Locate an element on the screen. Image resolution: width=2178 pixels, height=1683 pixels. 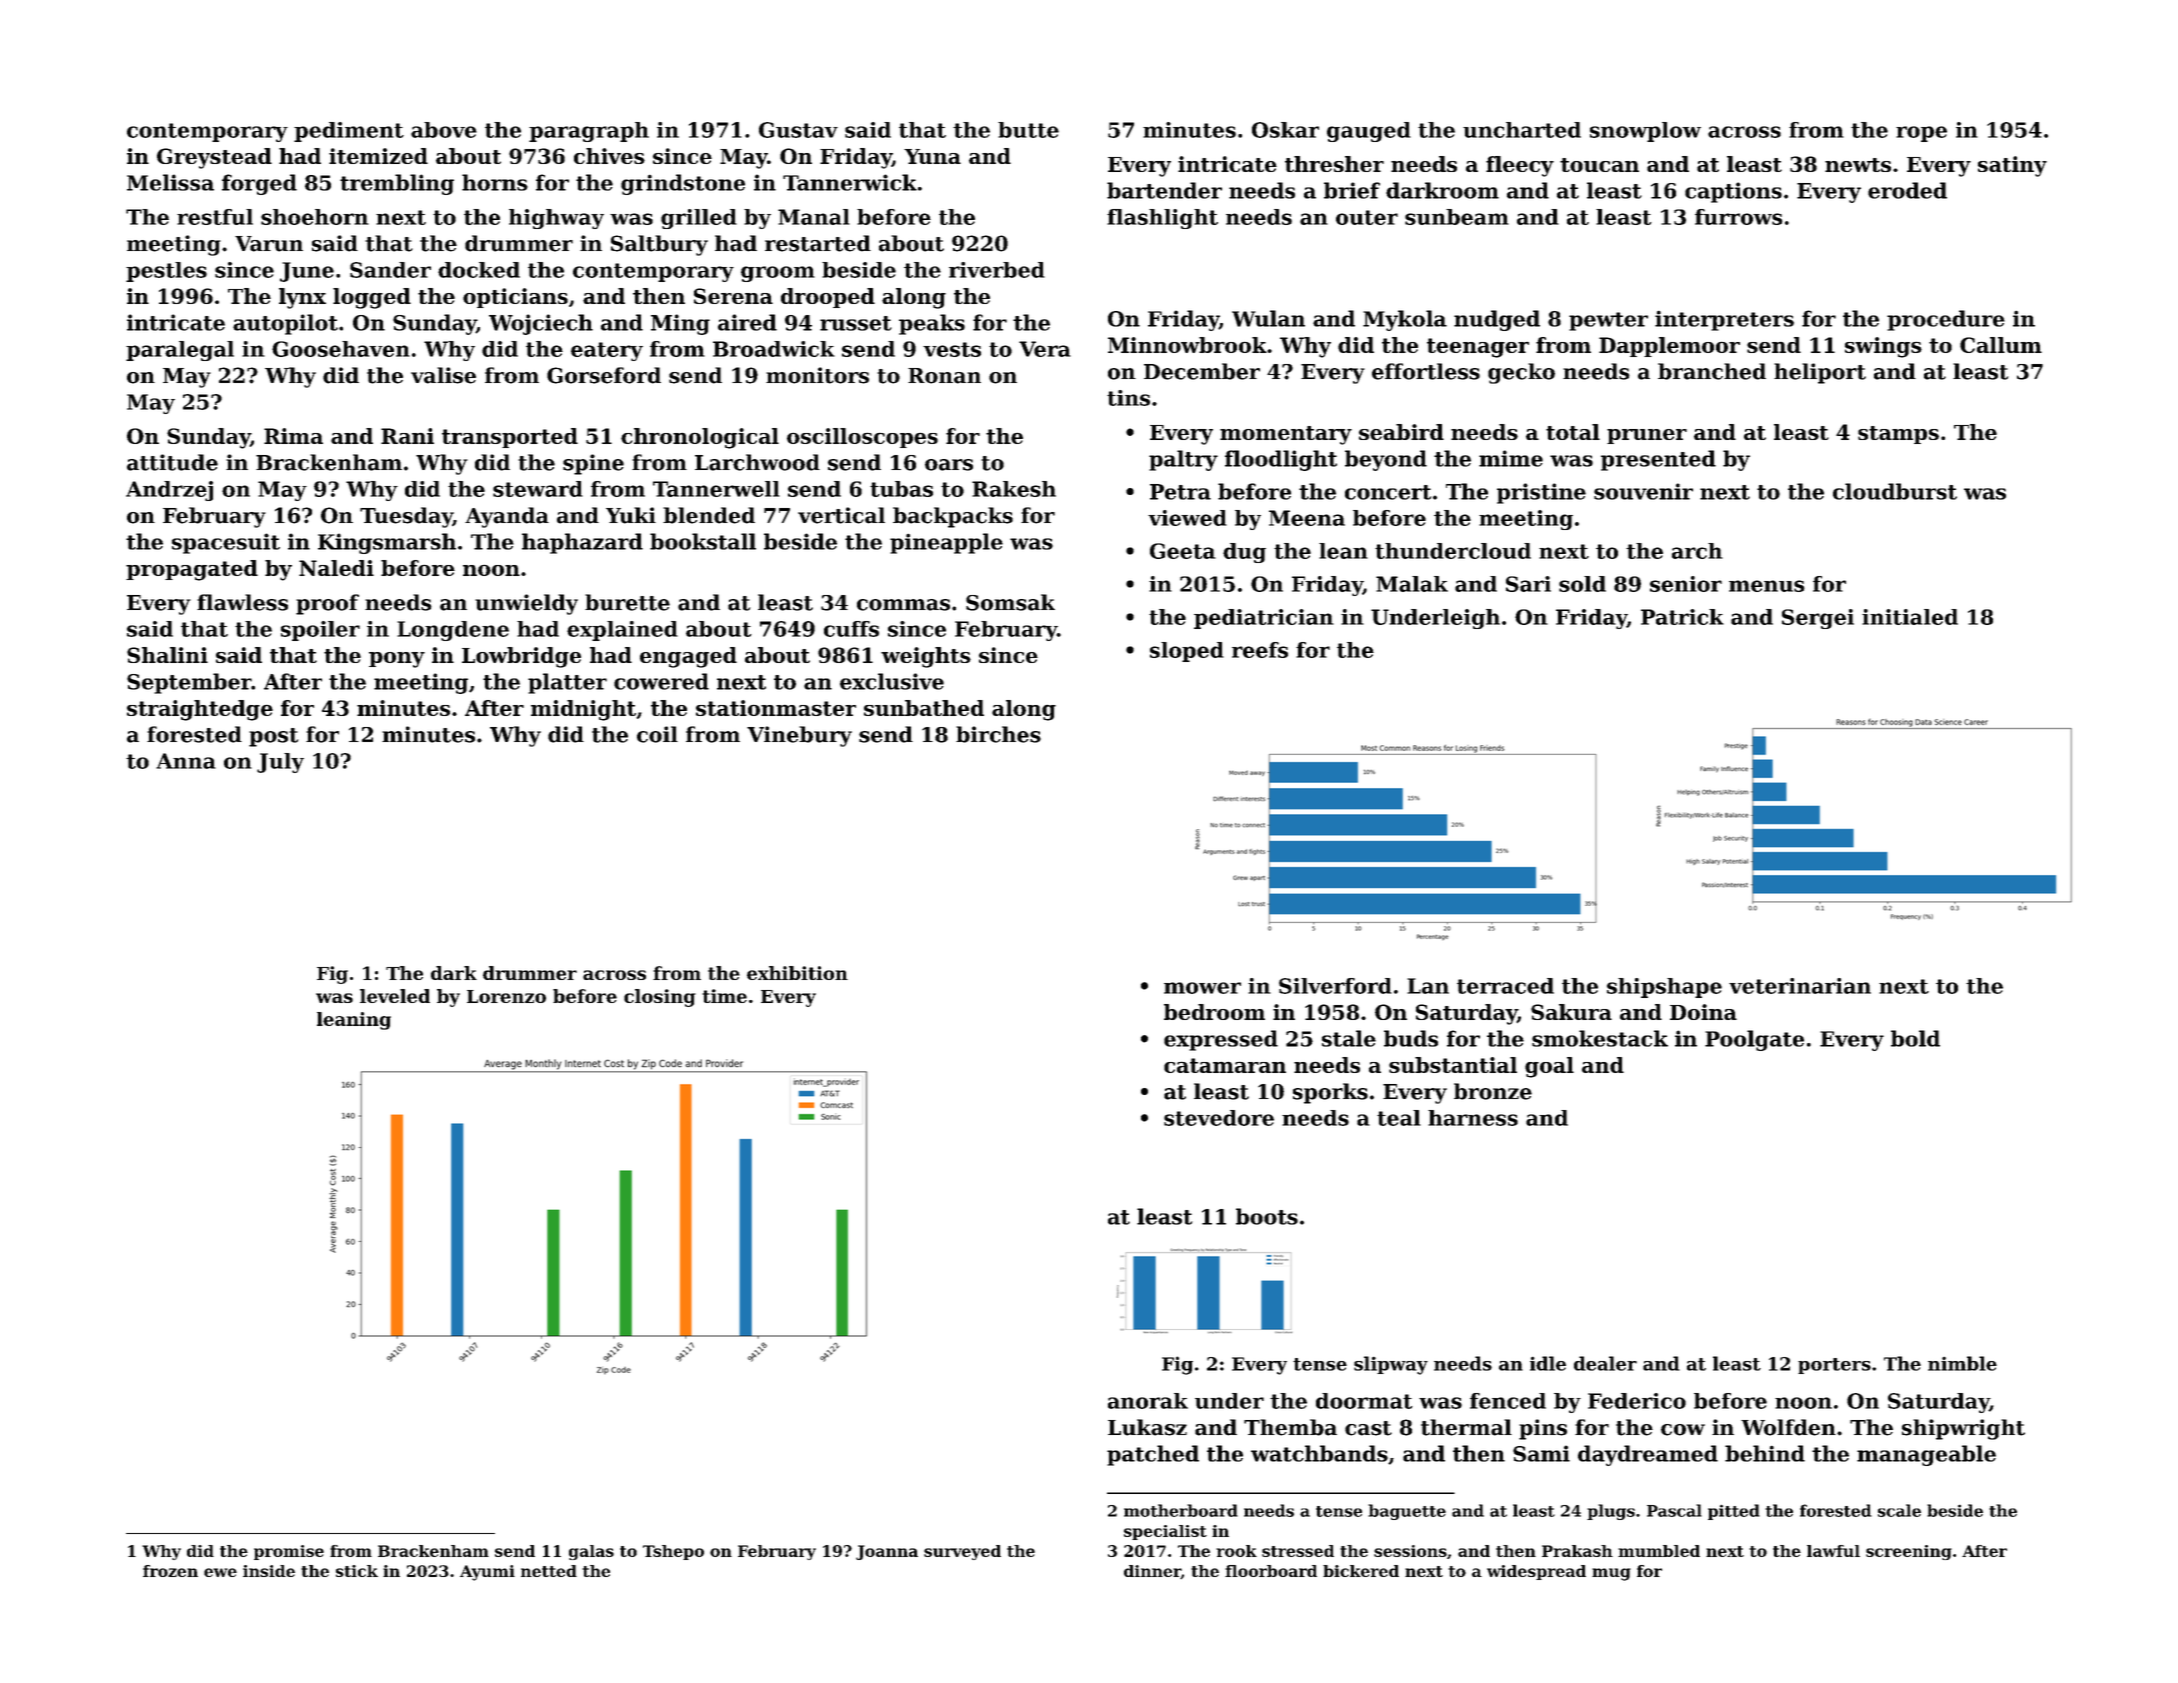
coil is located at coordinates (657, 734).
